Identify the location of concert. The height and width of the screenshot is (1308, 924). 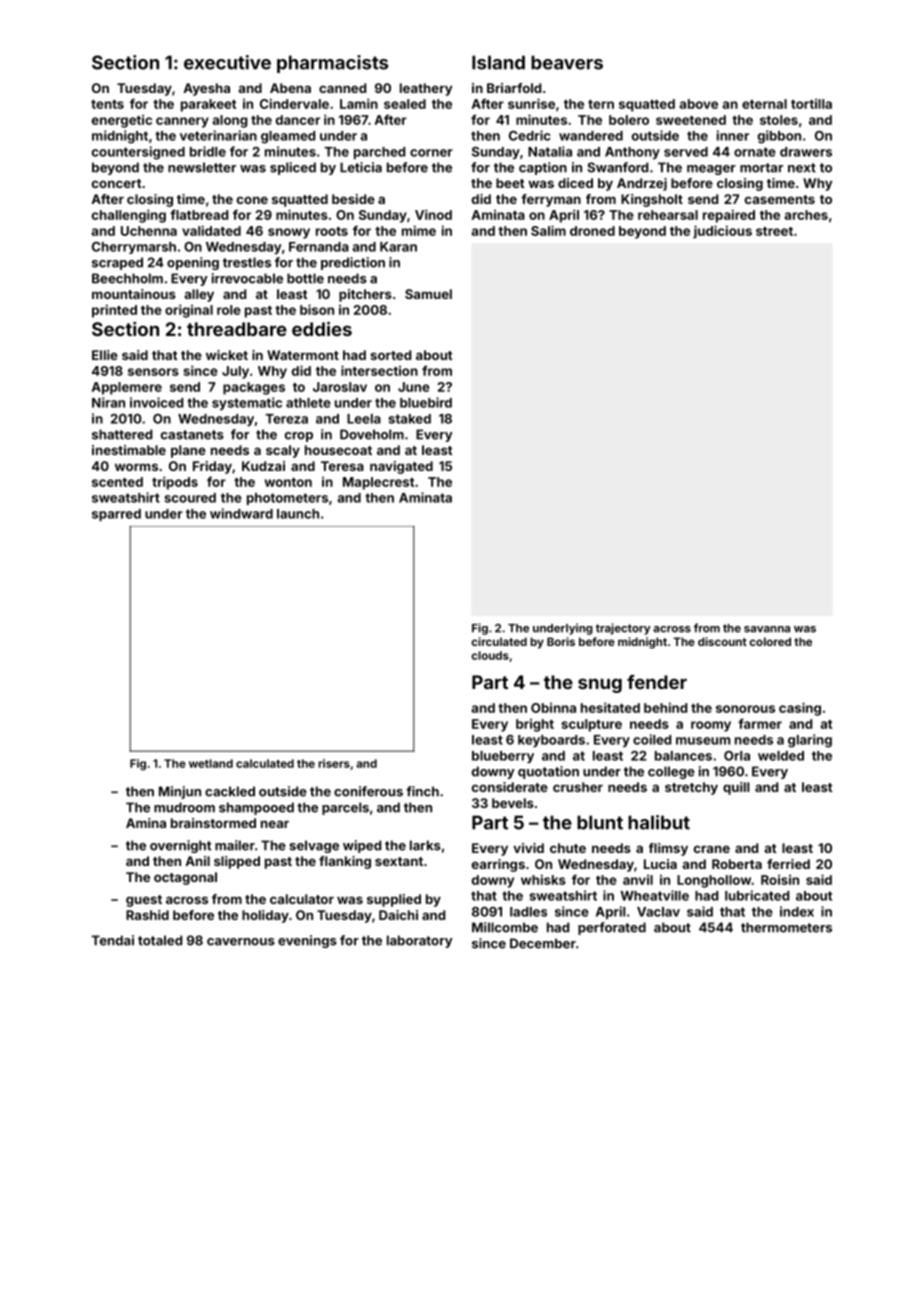
(117, 183).
